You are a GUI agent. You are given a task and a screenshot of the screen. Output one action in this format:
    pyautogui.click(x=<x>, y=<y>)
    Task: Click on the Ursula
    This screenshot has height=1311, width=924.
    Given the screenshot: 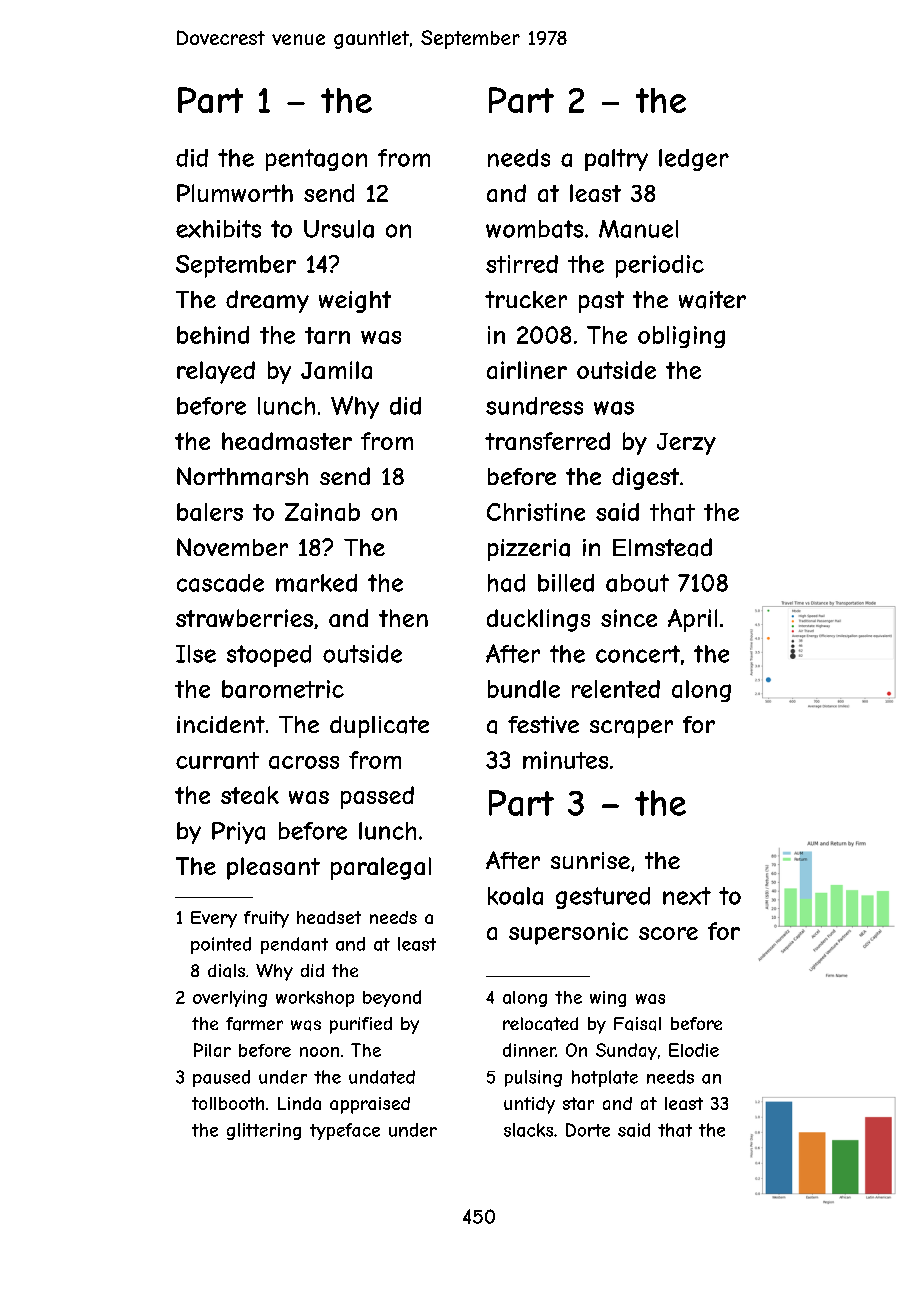 What is the action you would take?
    pyautogui.click(x=339, y=229)
